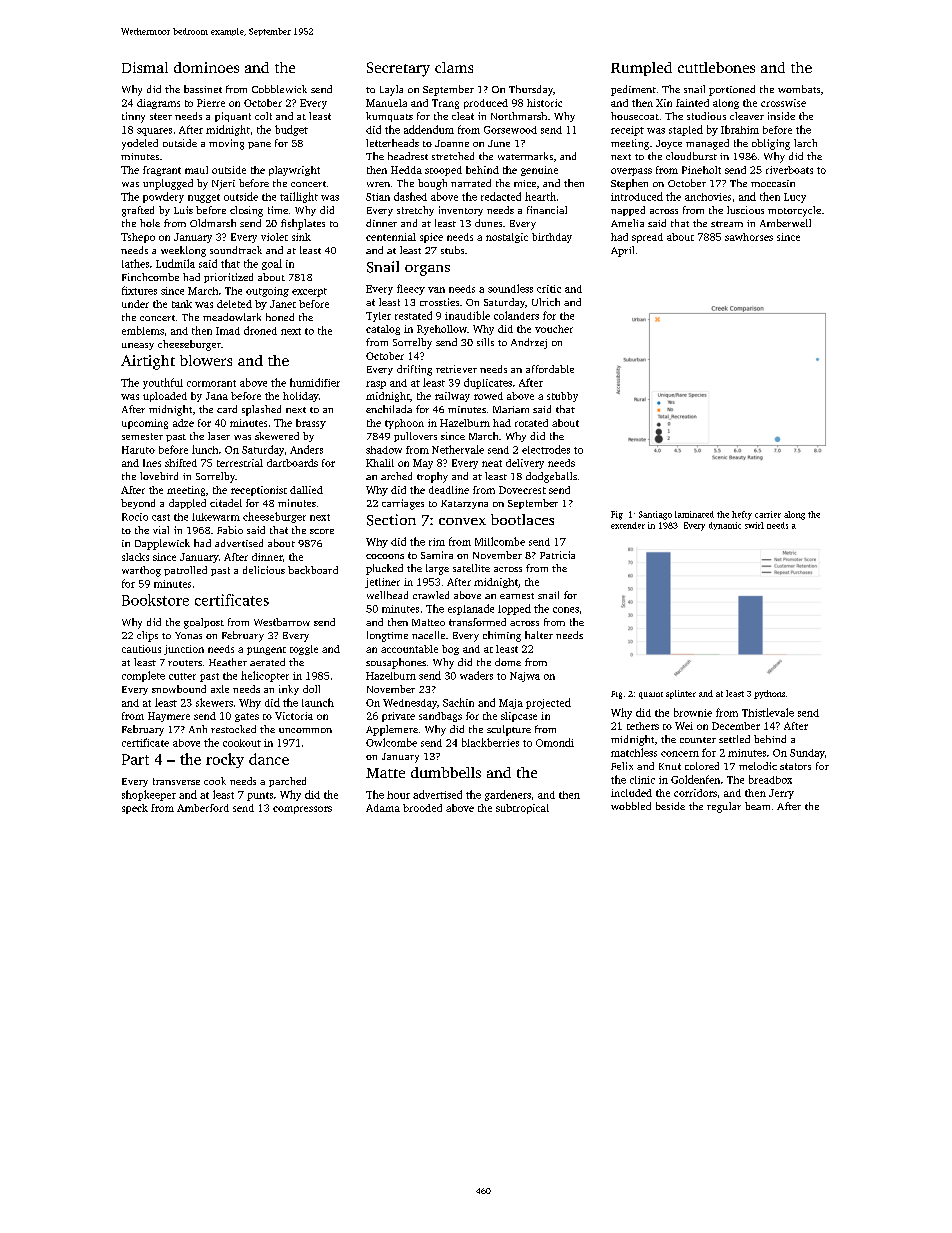 The height and width of the page is (1233, 952). I want to click on electrodes, so click(546, 449).
